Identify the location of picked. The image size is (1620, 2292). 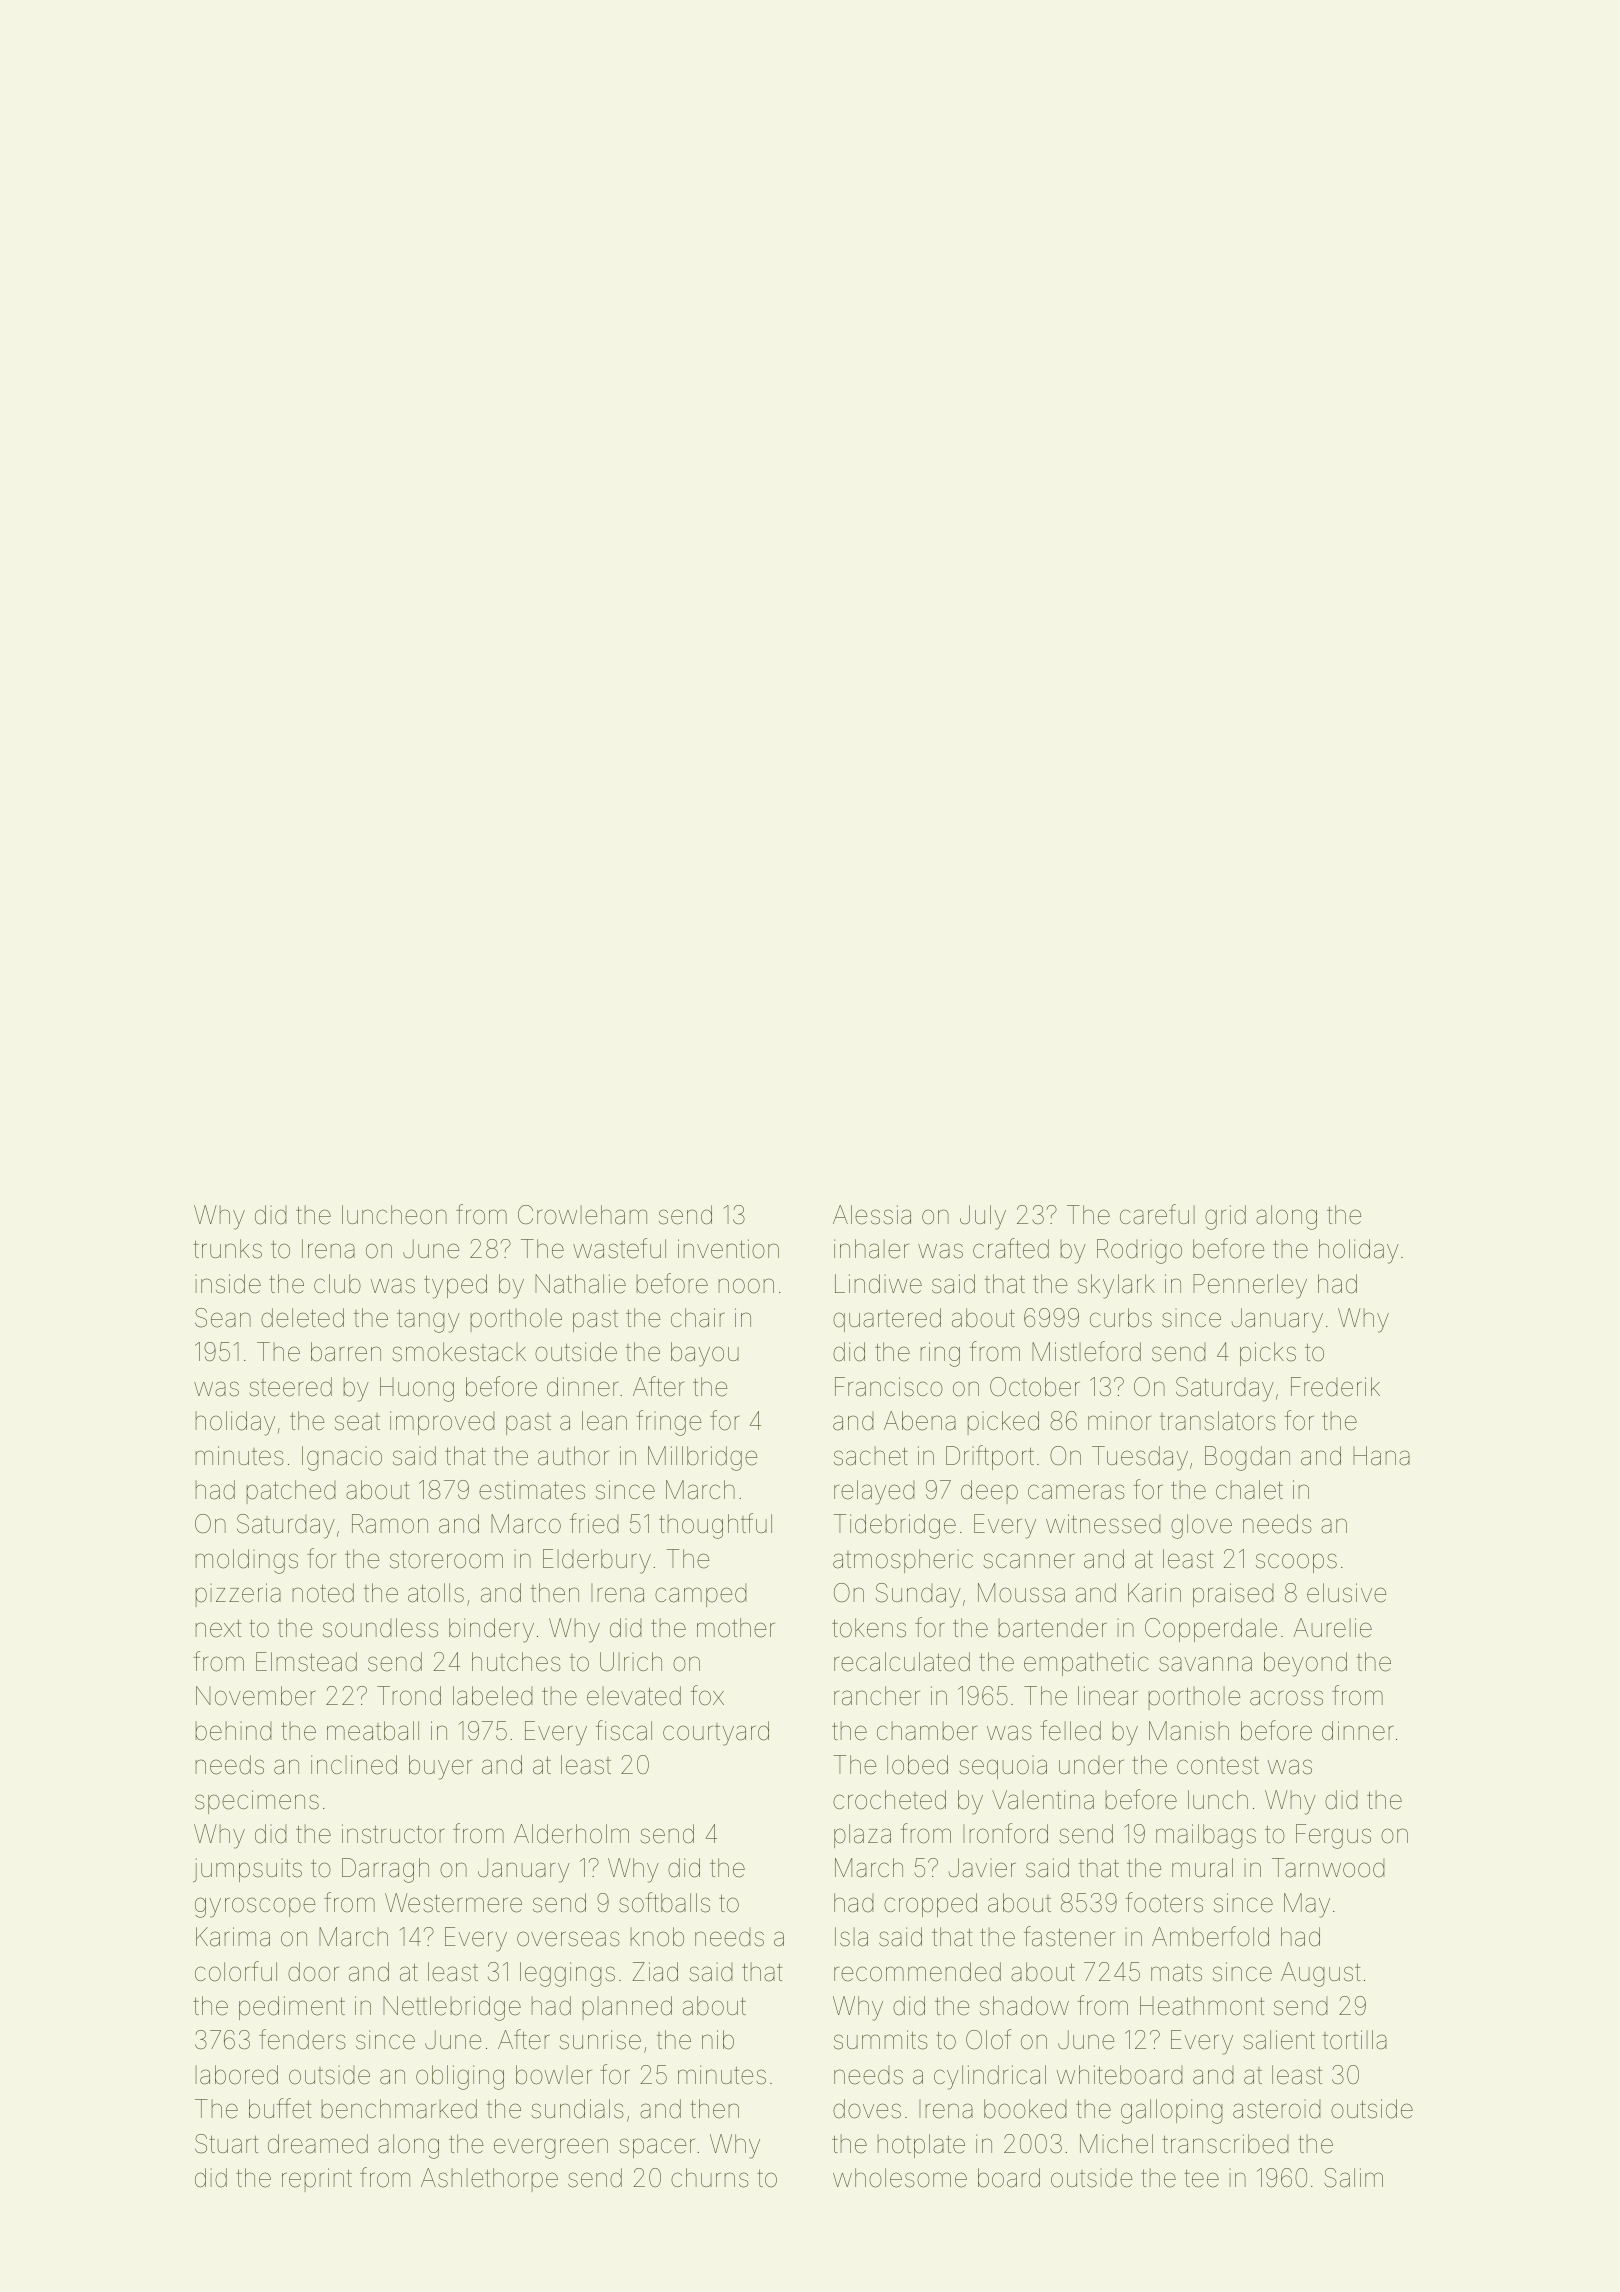
(1003, 1423).
